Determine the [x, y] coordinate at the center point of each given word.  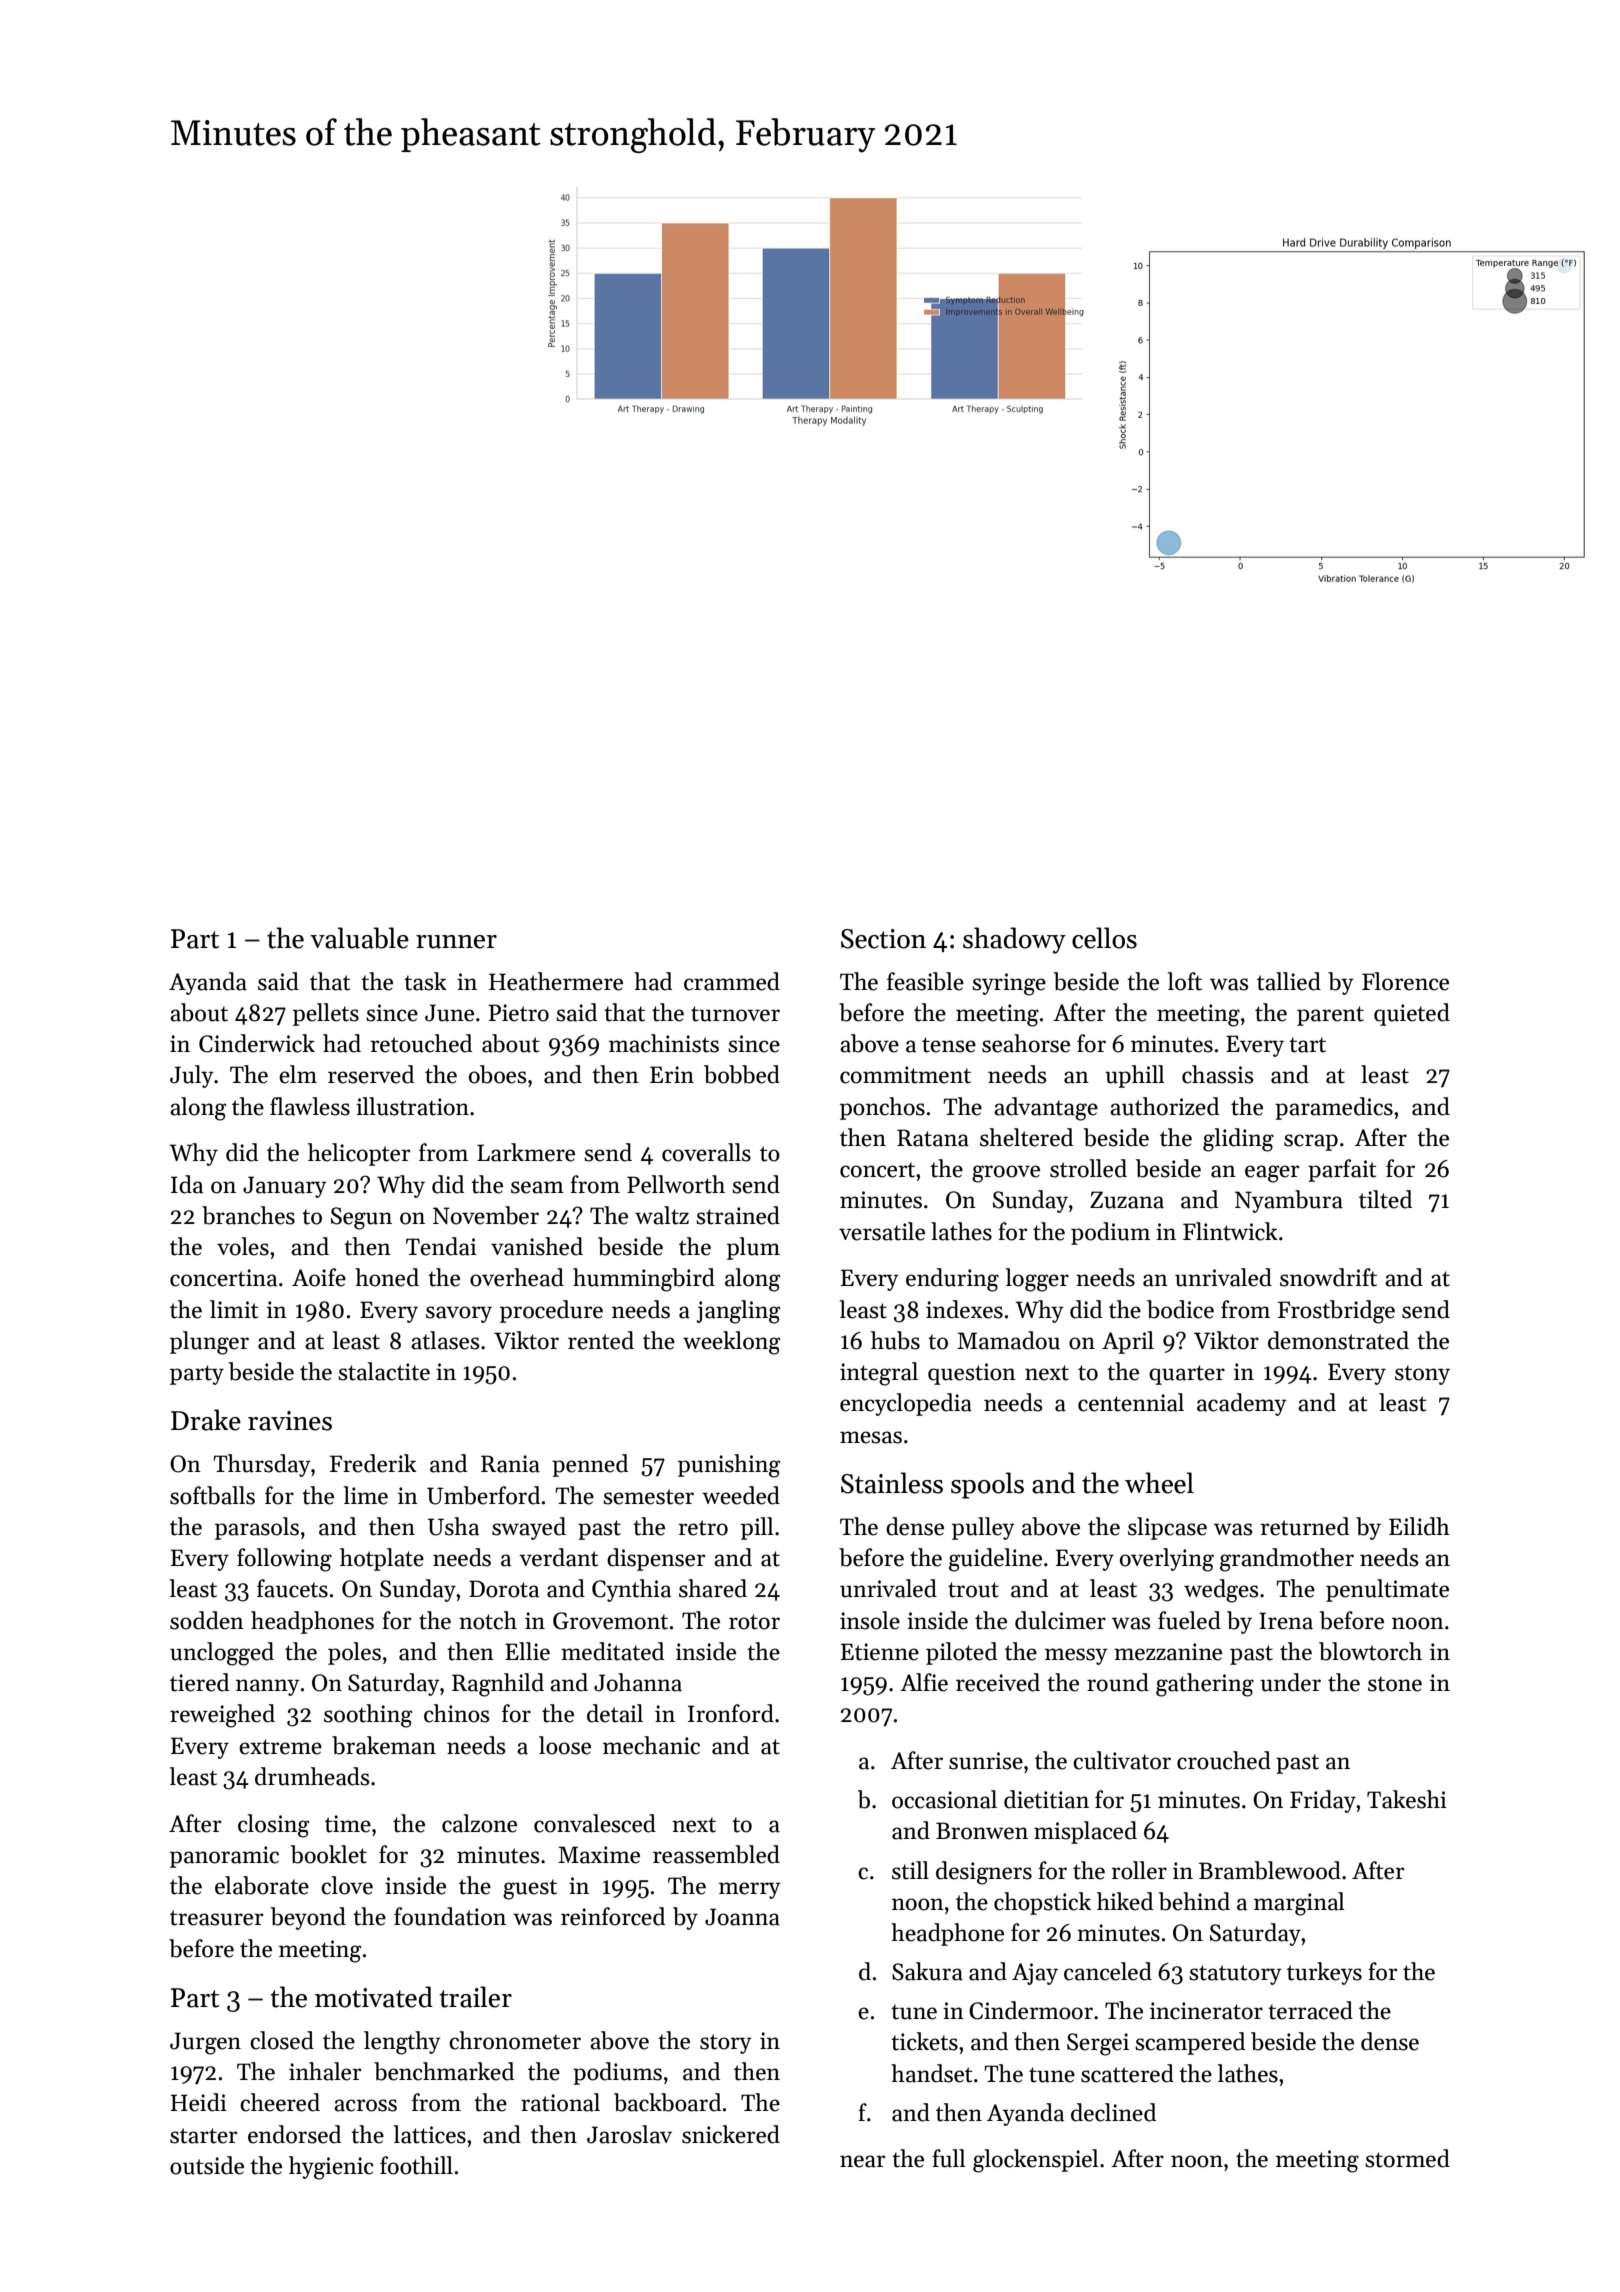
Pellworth [676, 1184]
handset [932, 2073]
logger [1037, 1280]
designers [984, 1873]
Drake [206, 1420]
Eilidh [1419, 1526]
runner [456, 942]
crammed [732, 981]
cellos [1104, 938]
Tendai [441, 1246]
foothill [416, 2165]
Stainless [892, 1483]
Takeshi [1407, 1799]
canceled [1108, 1971]
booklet [329, 1854]
